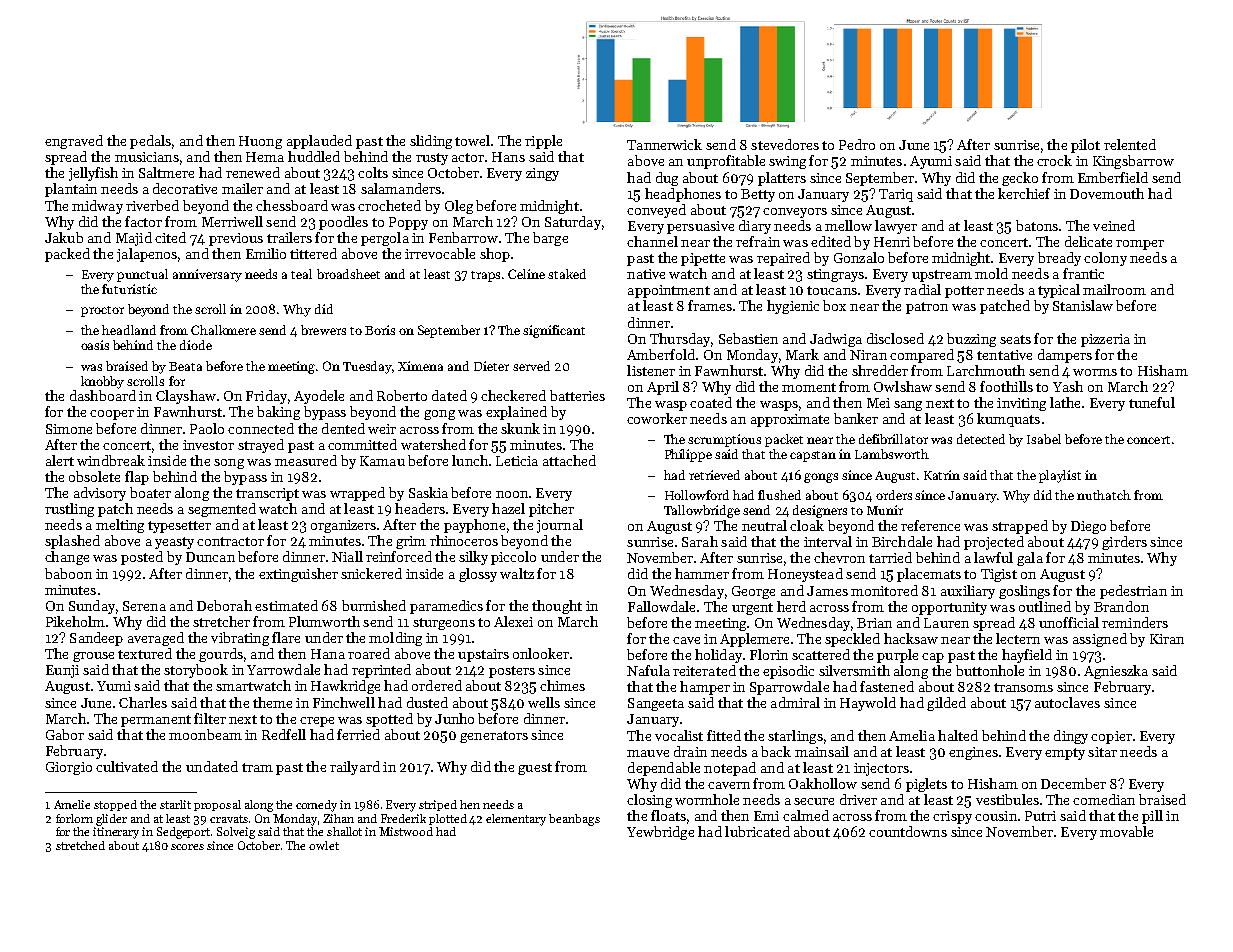 This screenshot has width=1233, height=952. What do you see at coordinates (324, 845) in the screenshot?
I see `owlet` at bounding box center [324, 845].
